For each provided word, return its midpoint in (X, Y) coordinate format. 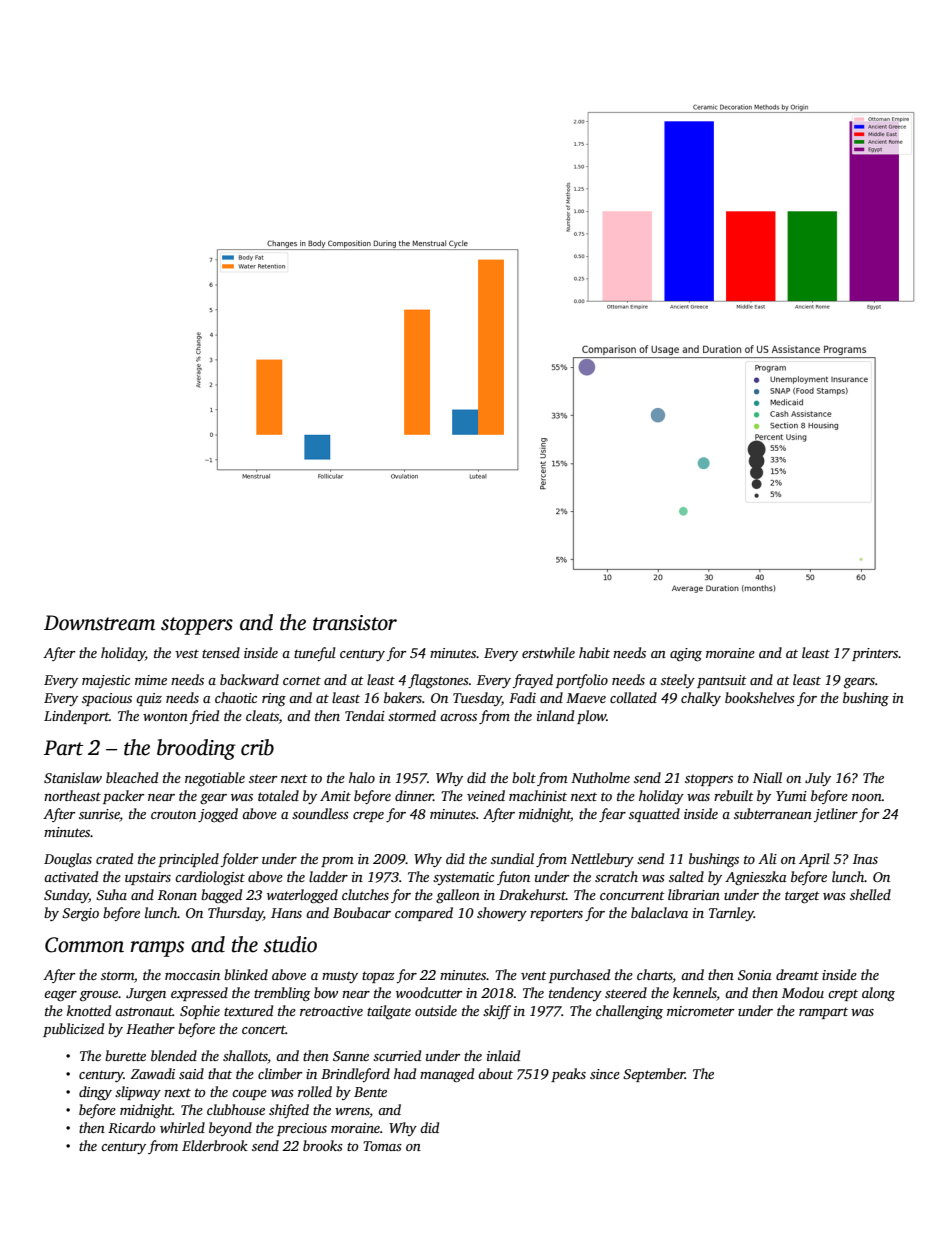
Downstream (99, 623)
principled (188, 860)
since (605, 1074)
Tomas (382, 1146)
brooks (323, 1145)
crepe (368, 817)
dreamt (797, 974)
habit (594, 652)
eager (60, 996)
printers (875, 654)
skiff (497, 1012)
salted (686, 876)
